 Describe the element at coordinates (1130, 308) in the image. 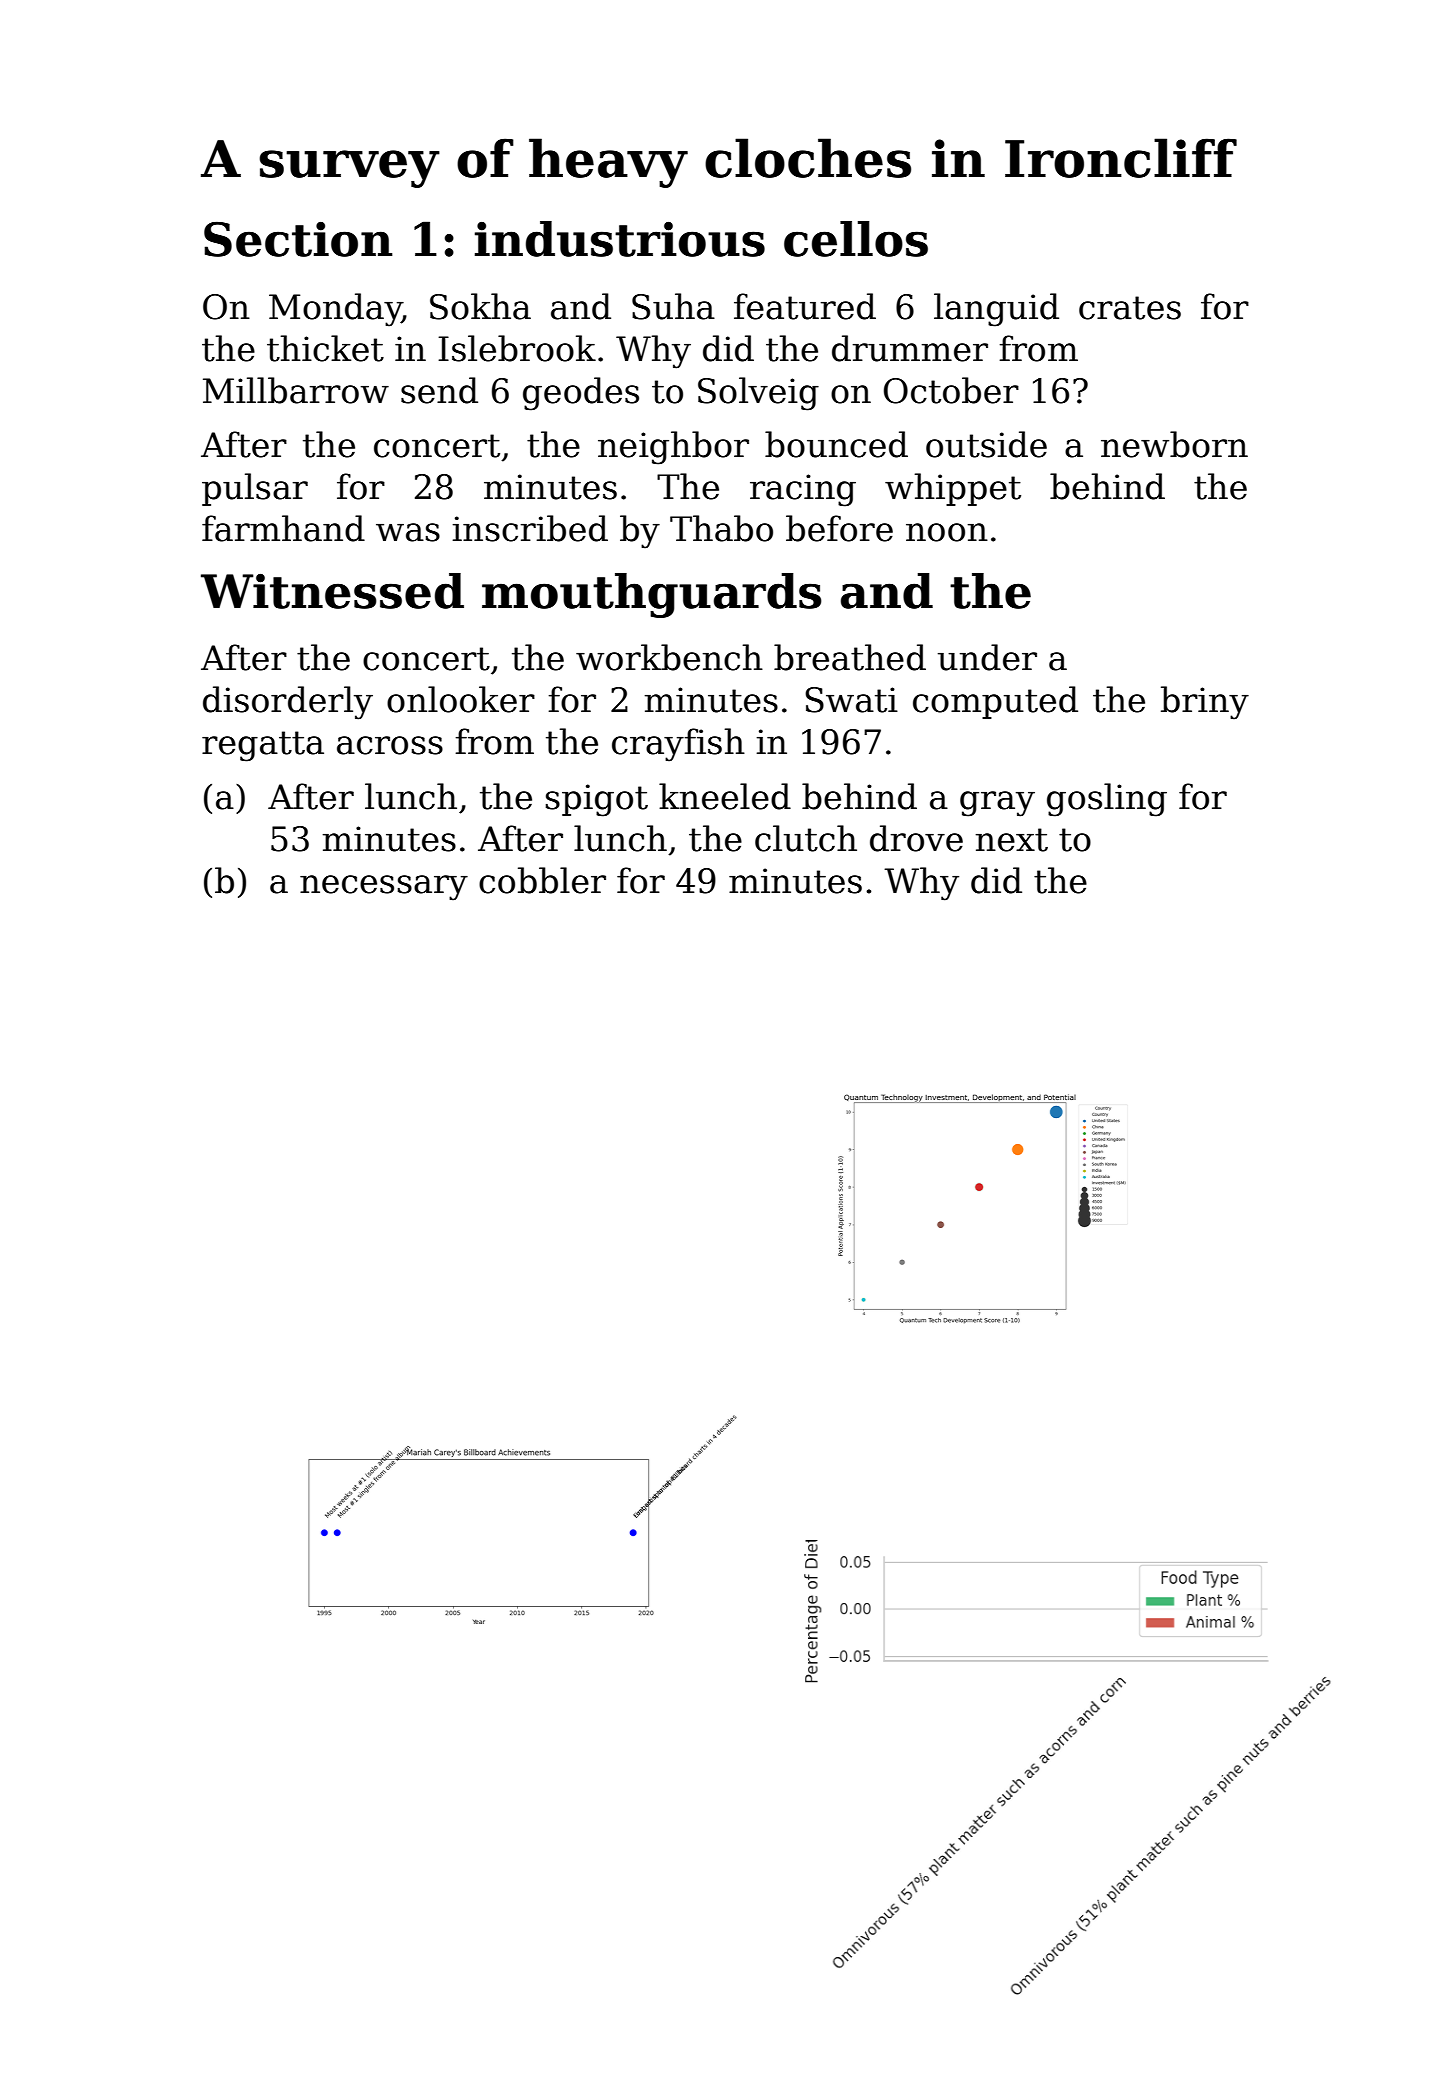

I see `crates` at that location.
